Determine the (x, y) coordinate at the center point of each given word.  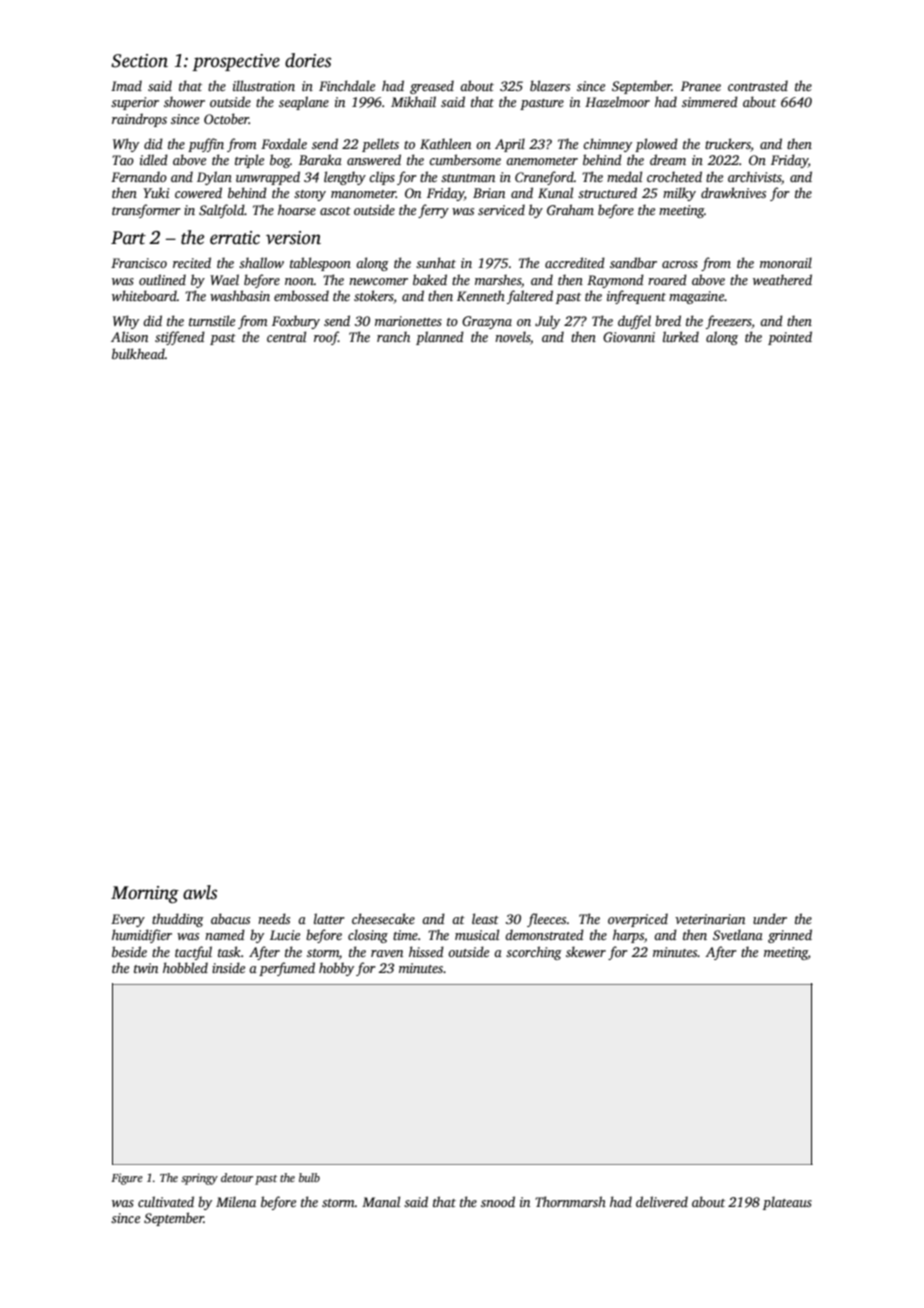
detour (237, 1177)
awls (200, 892)
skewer (586, 951)
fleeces (546, 920)
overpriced (638, 920)
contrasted (758, 85)
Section (139, 61)
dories (308, 60)
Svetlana (738, 934)
